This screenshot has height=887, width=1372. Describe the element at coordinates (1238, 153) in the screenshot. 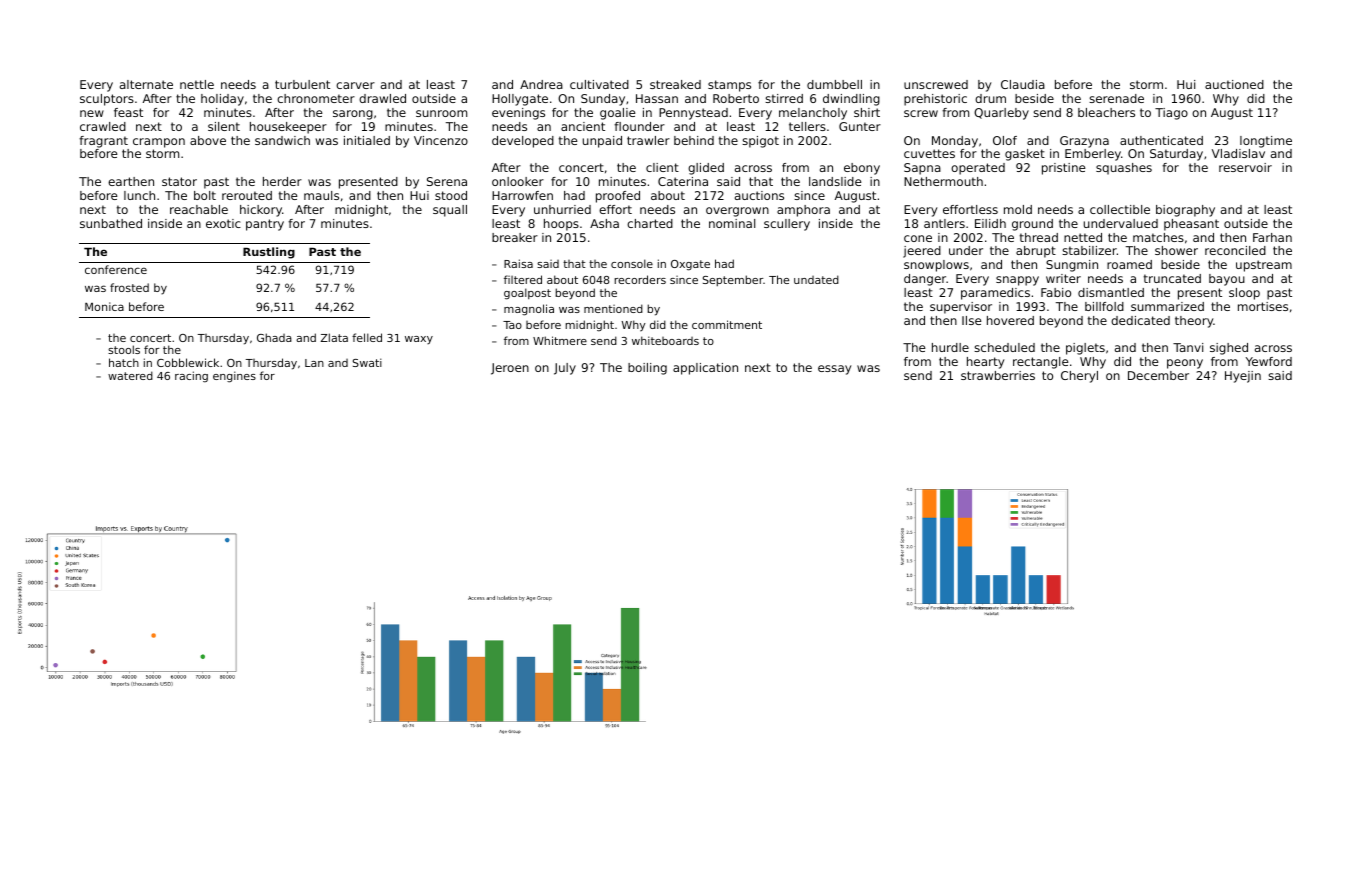

I see `Vladislav` at that location.
